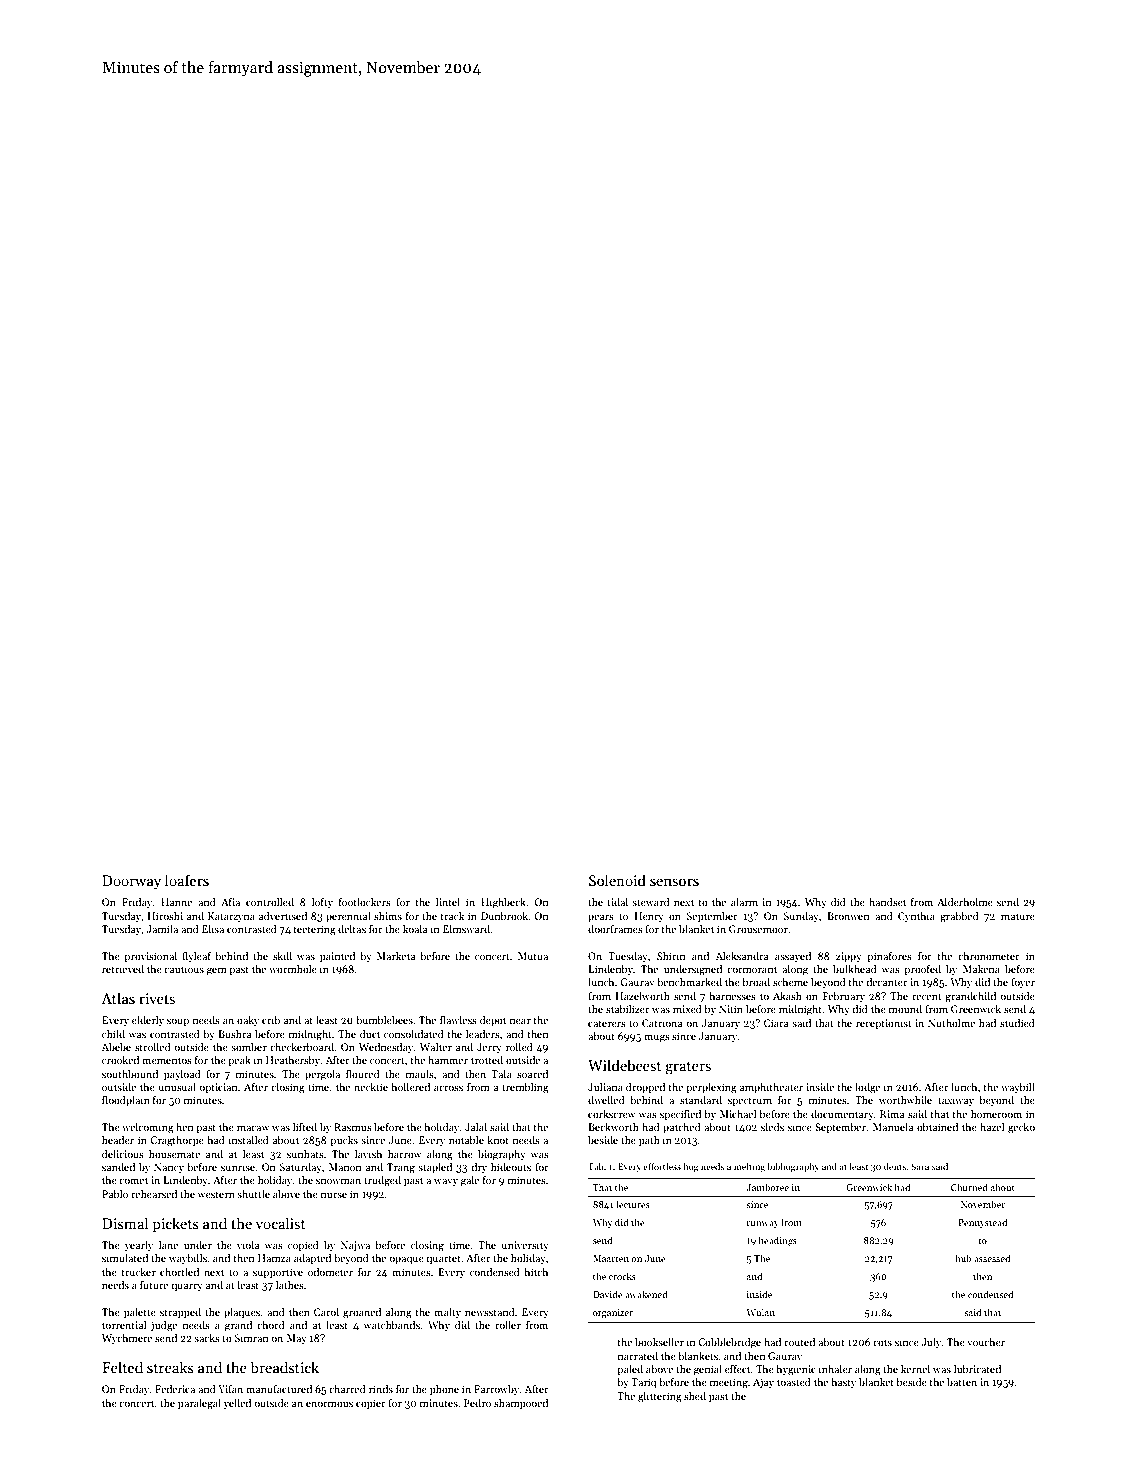 The width and height of the screenshot is (1137, 1472). I want to click on Beckworth, so click(613, 1127).
